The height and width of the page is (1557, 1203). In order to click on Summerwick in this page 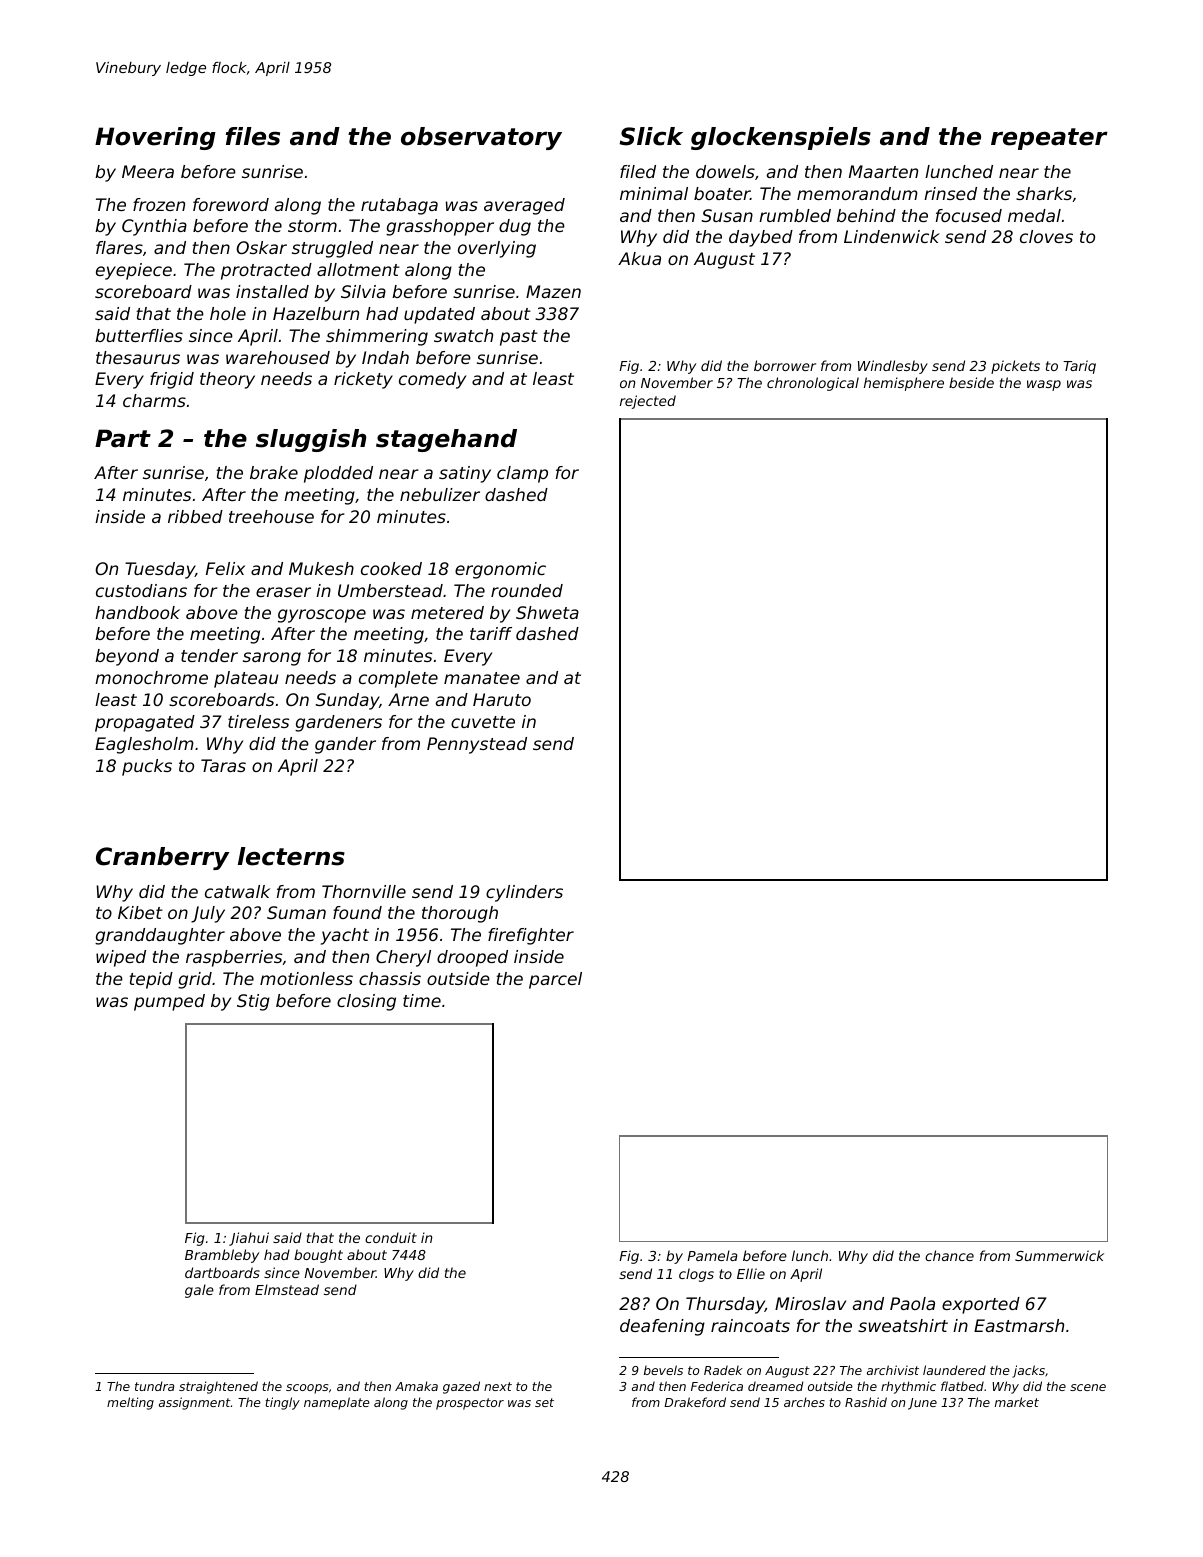, I will do `click(1059, 1255)`.
